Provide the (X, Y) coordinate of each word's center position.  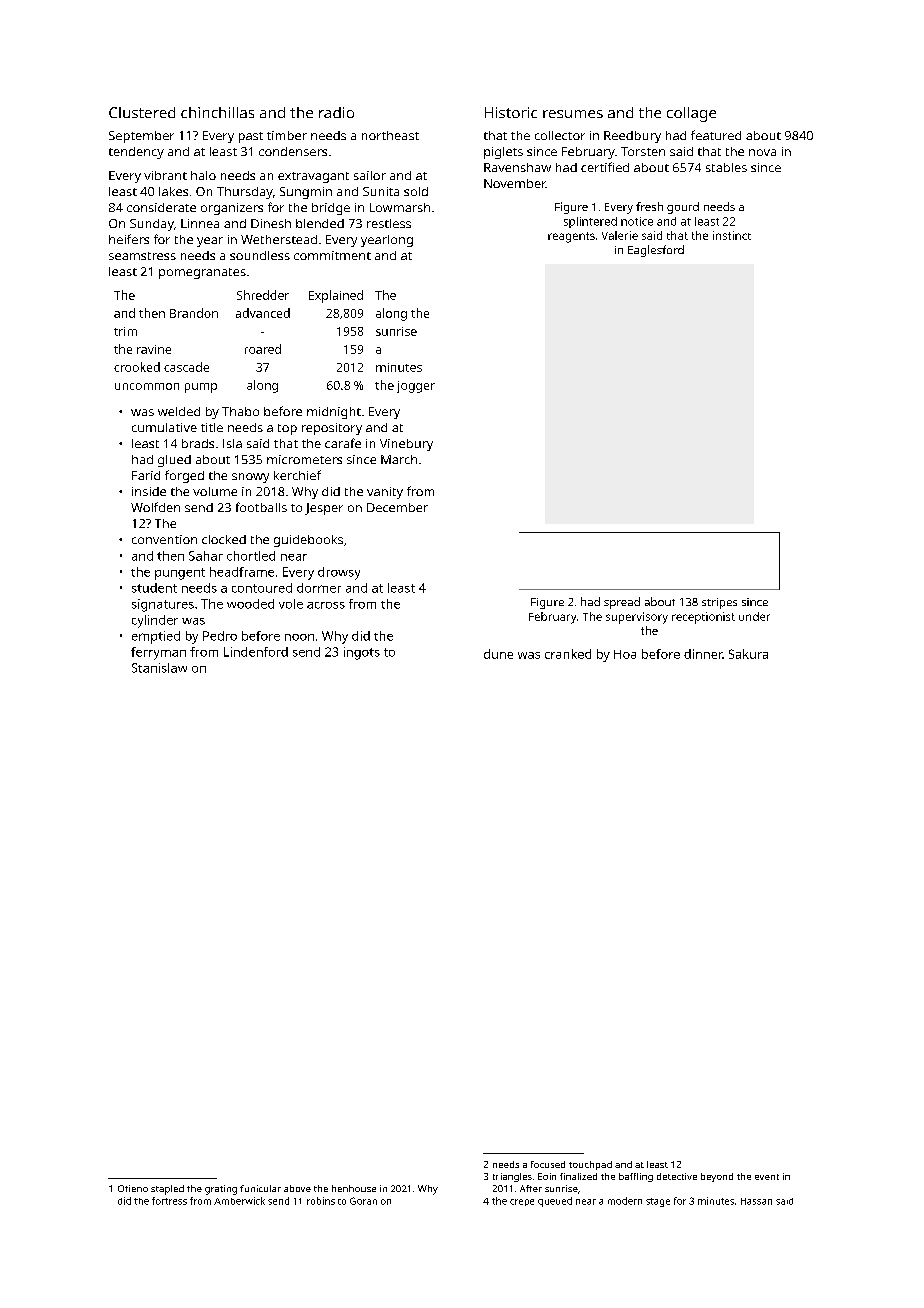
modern (625, 1201)
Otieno (133, 1188)
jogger (416, 387)
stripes (719, 603)
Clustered (142, 112)
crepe (522, 1202)
